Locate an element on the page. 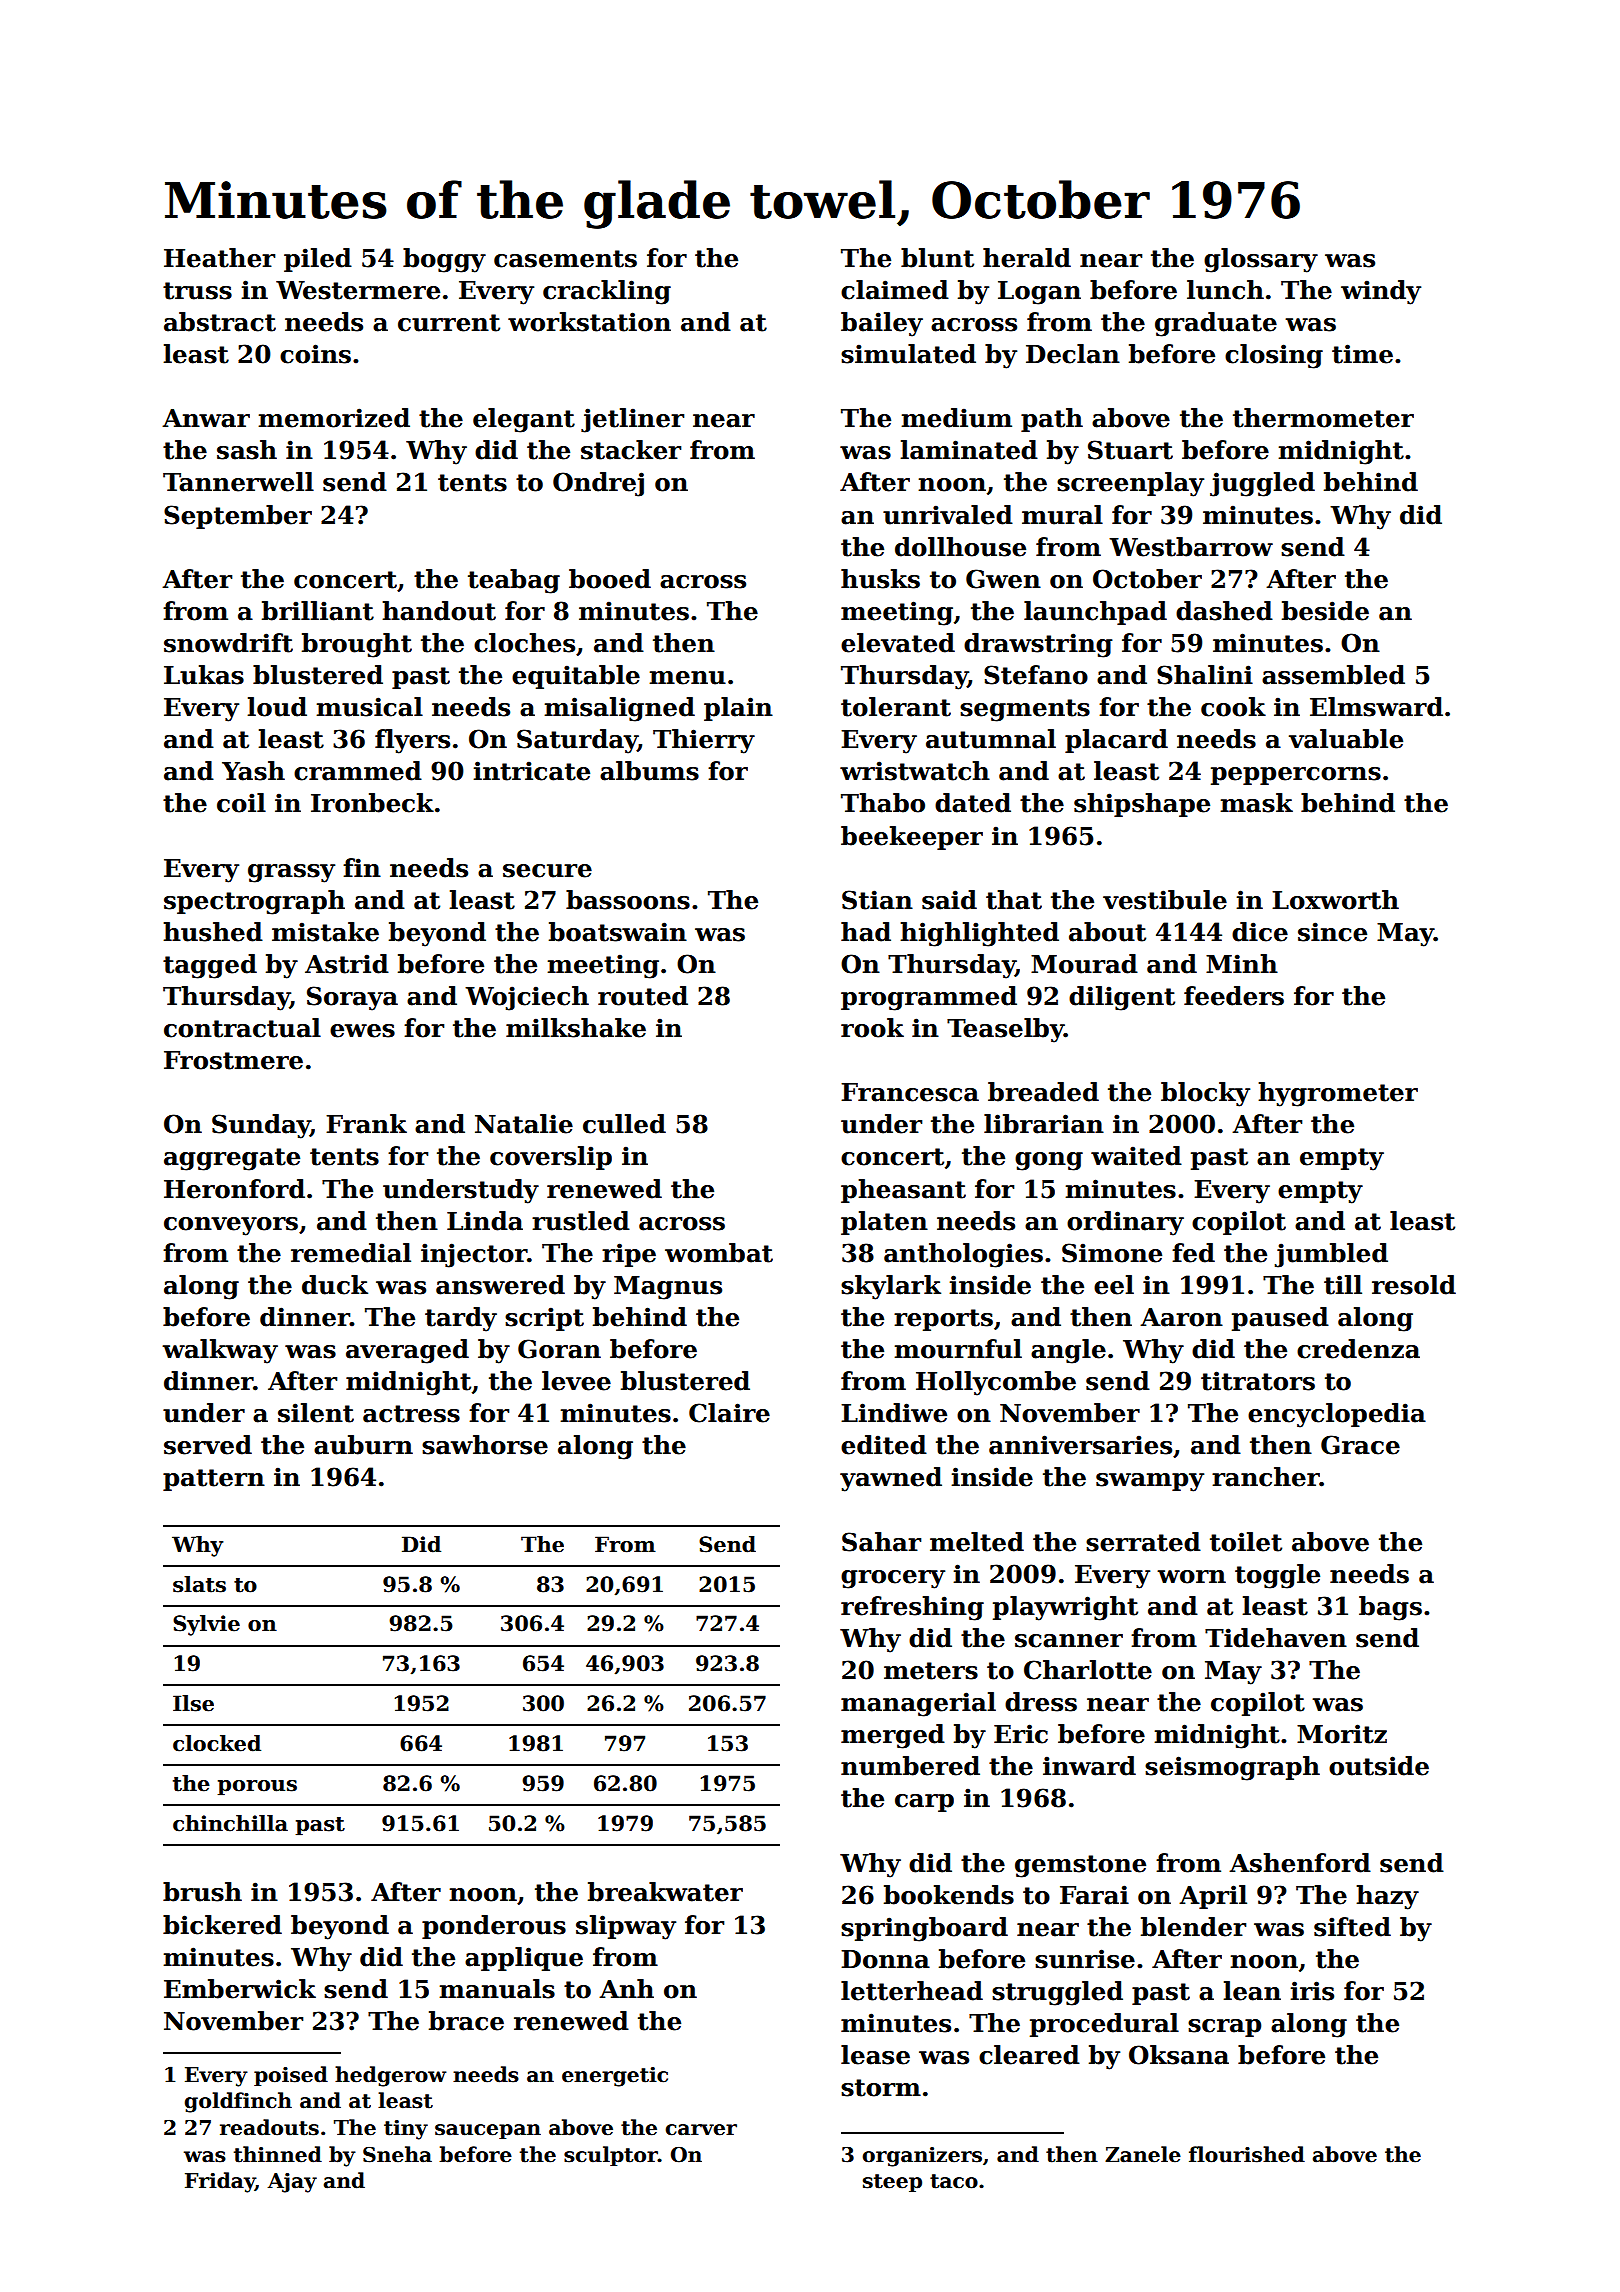  valuable is located at coordinates (1346, 739).
